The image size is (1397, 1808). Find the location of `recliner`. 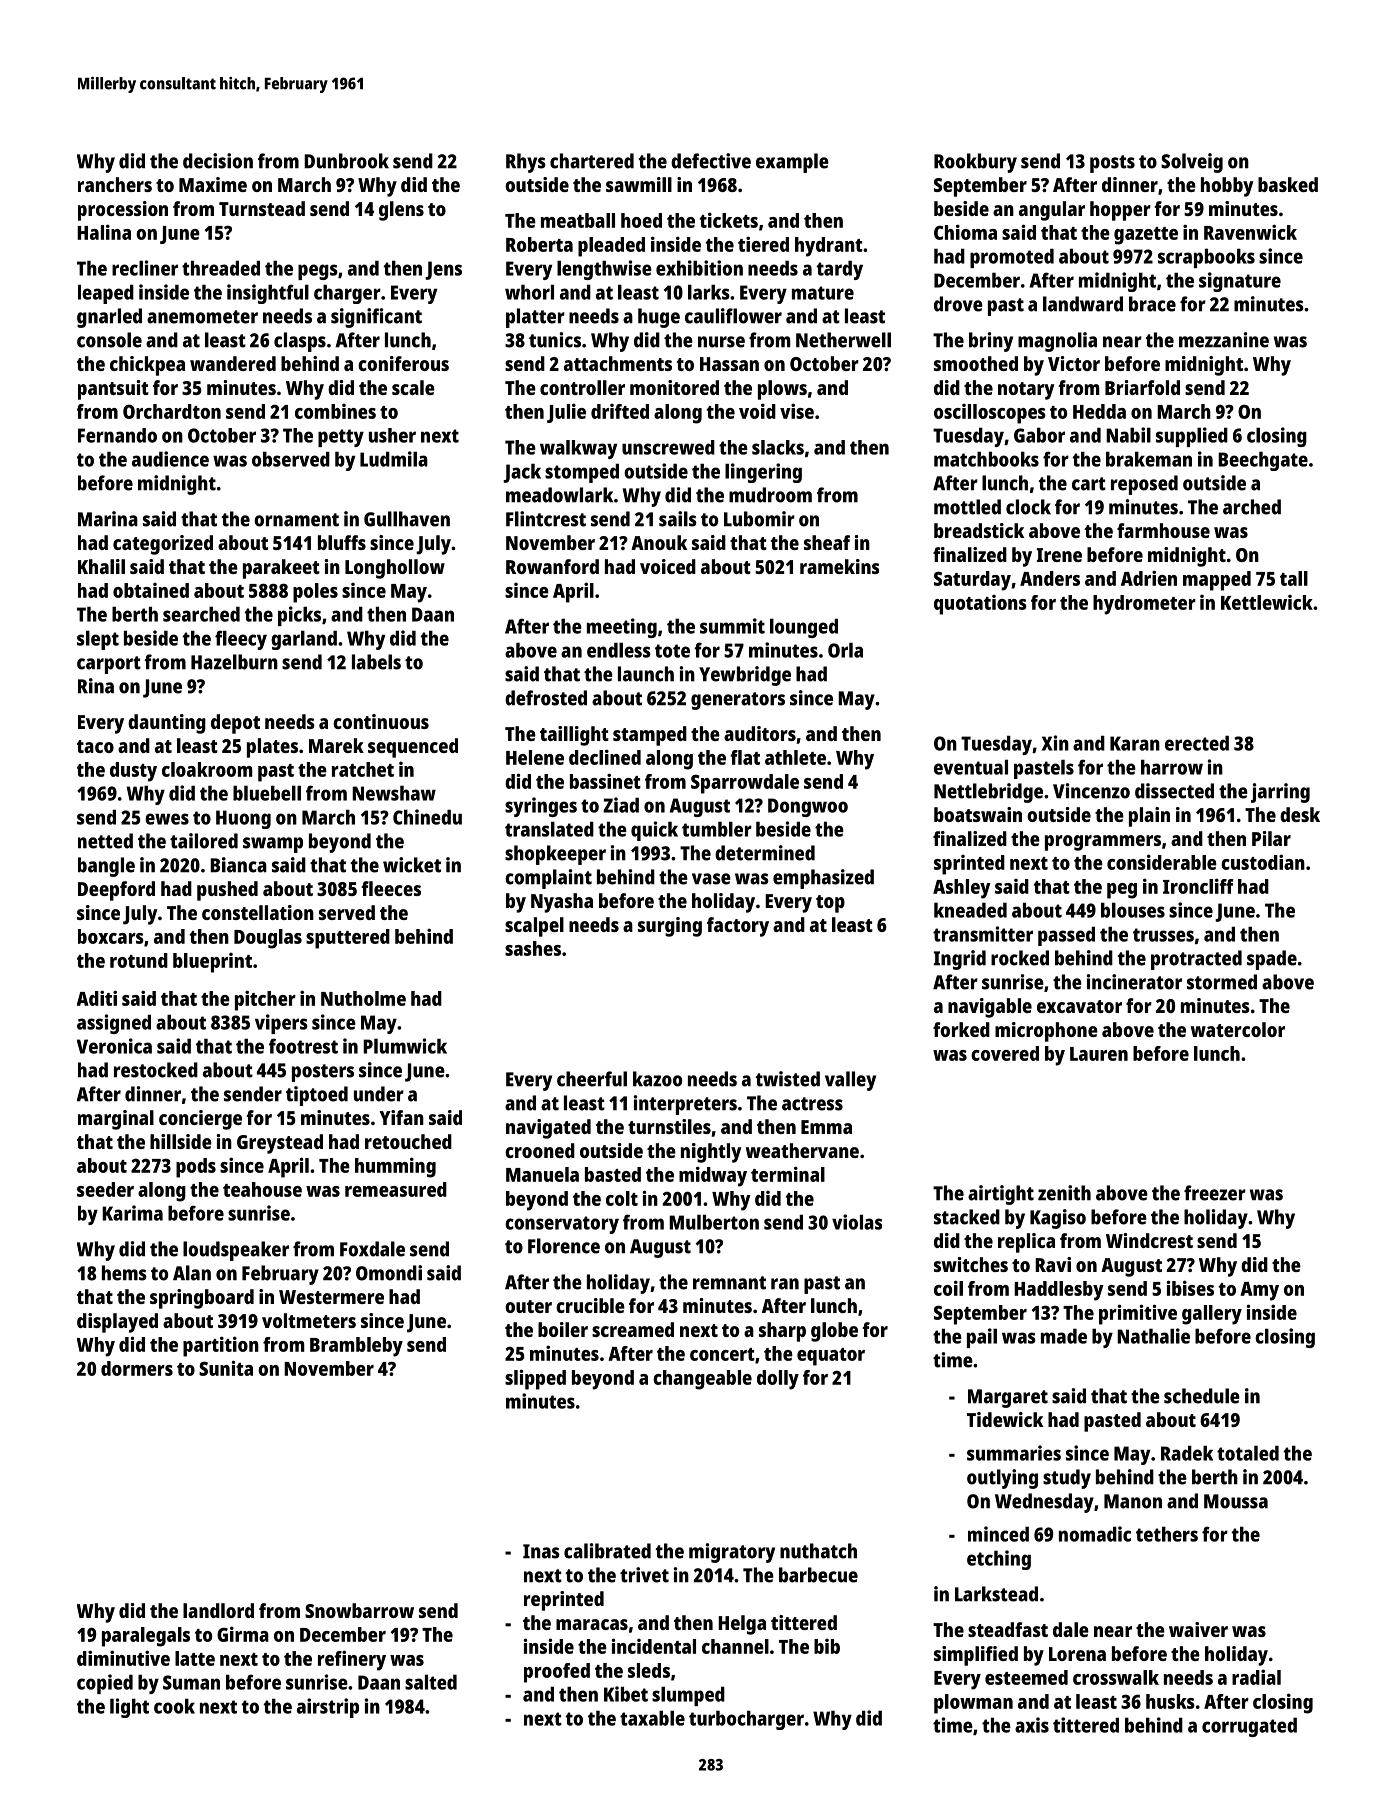

recliner is located at coordinates (145, 268).
